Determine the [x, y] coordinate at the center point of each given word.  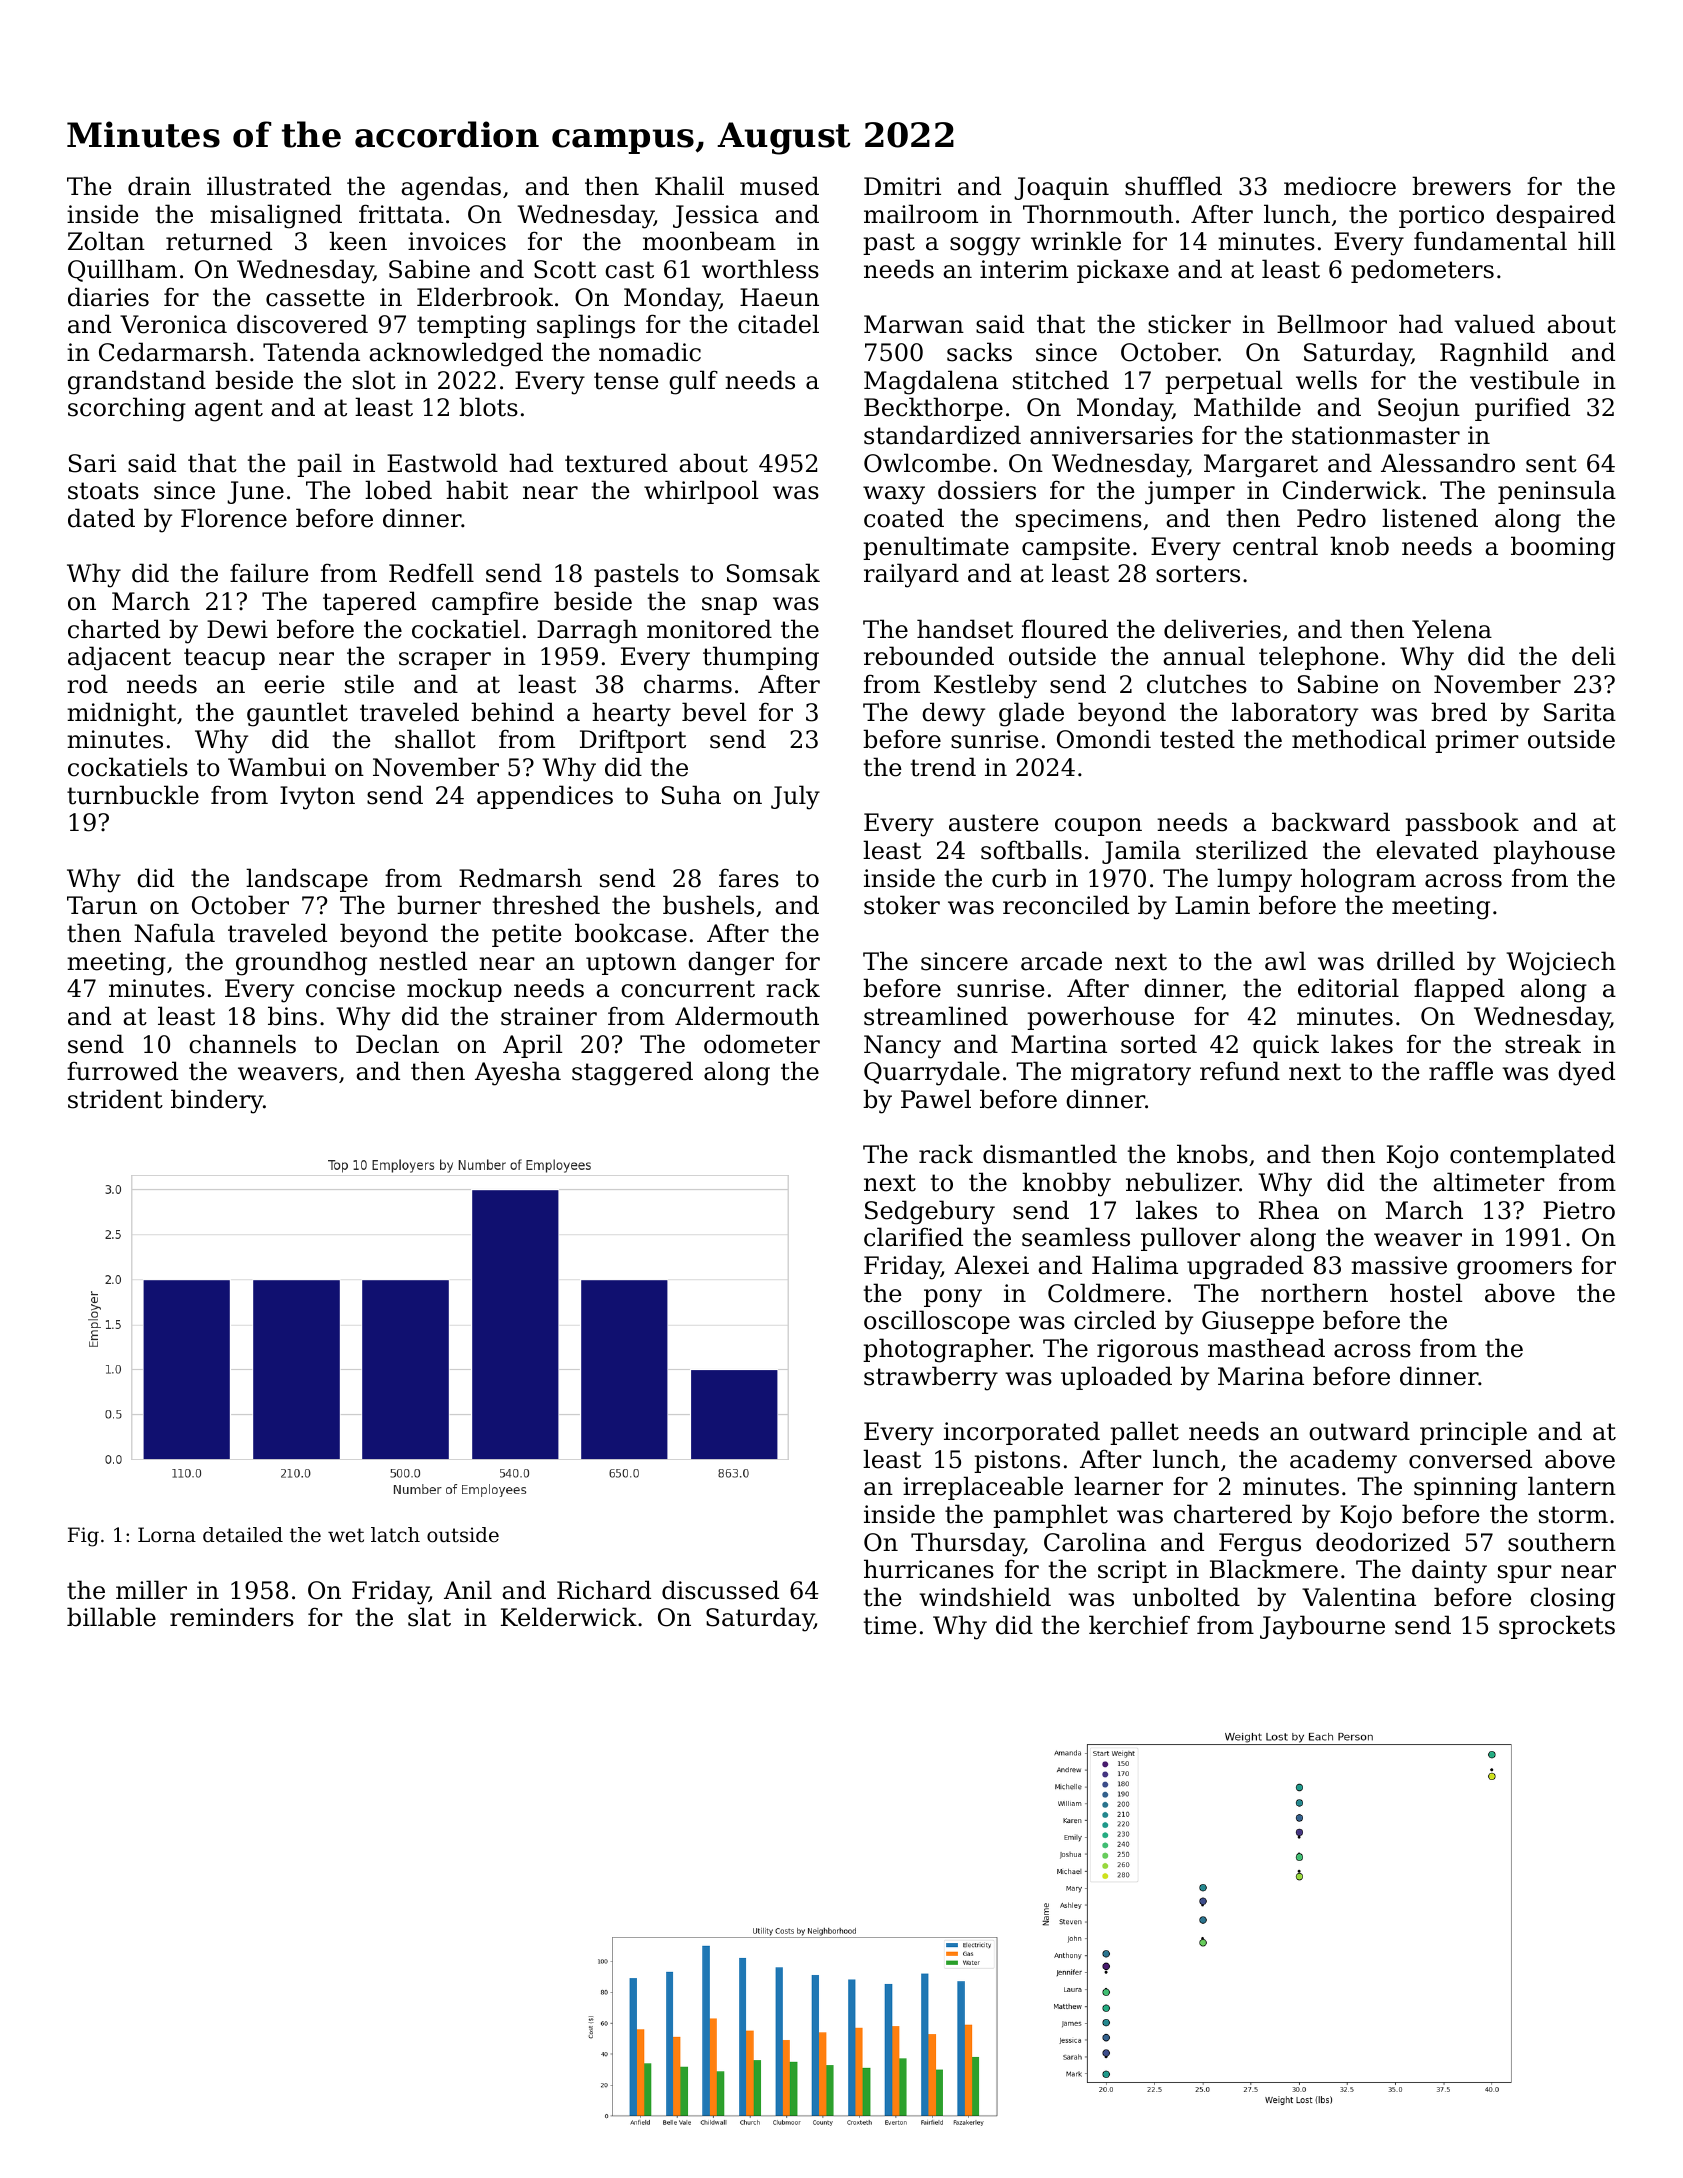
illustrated [269, 186]
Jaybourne [1322, 1627]
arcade [1061, 961]
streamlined [936, 1016]
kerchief [1139, 1625]
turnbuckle [133, 795]
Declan [397, 1044]
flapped [1459, 990]
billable [111, 1617]
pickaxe [1123, 271]
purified [1522, 409]
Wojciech [1561, 963]
